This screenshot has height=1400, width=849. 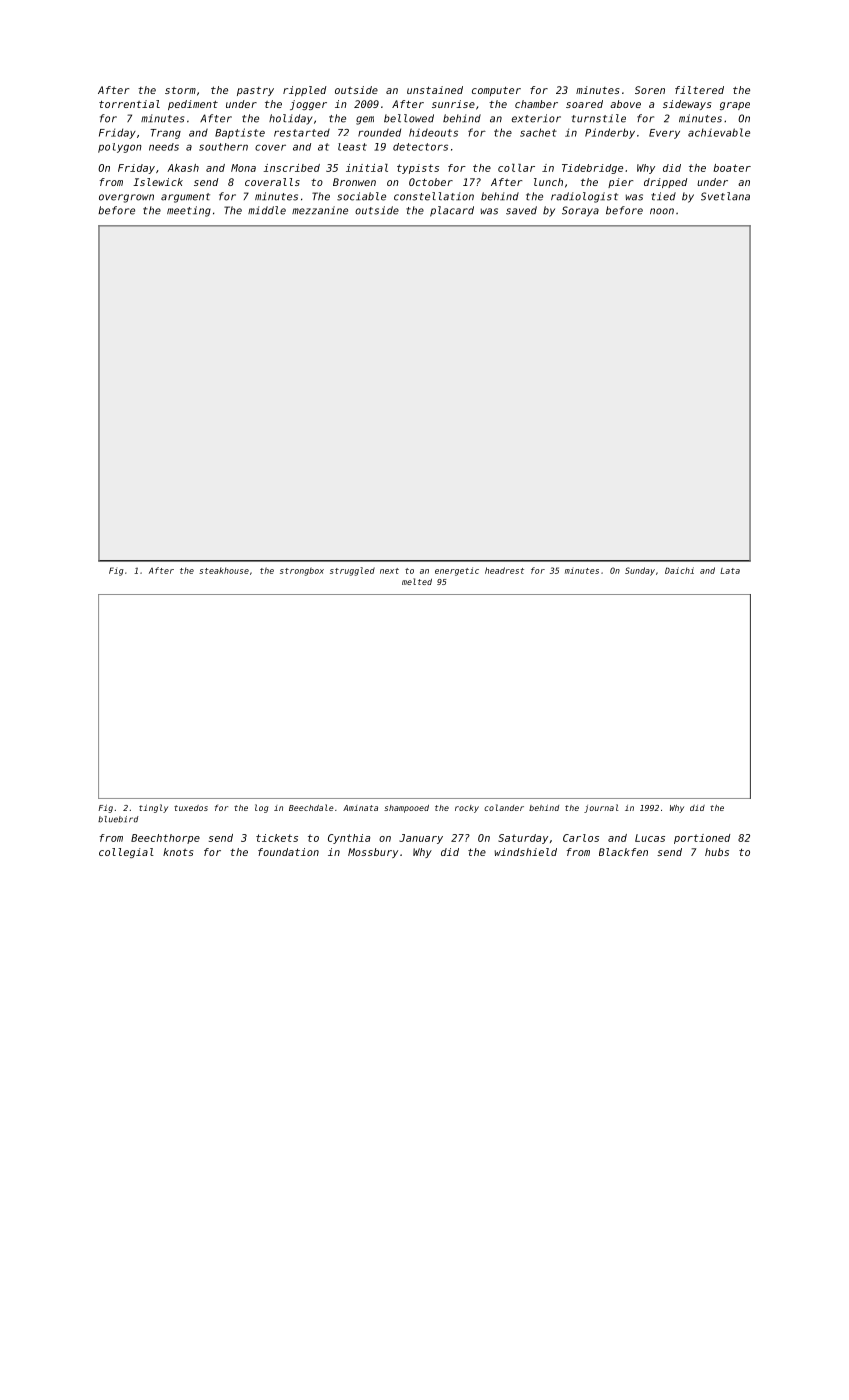 What do you see at coordinates (650, 90) in the screenshot?
I see `Soren` at bounding box center [650, 90].
